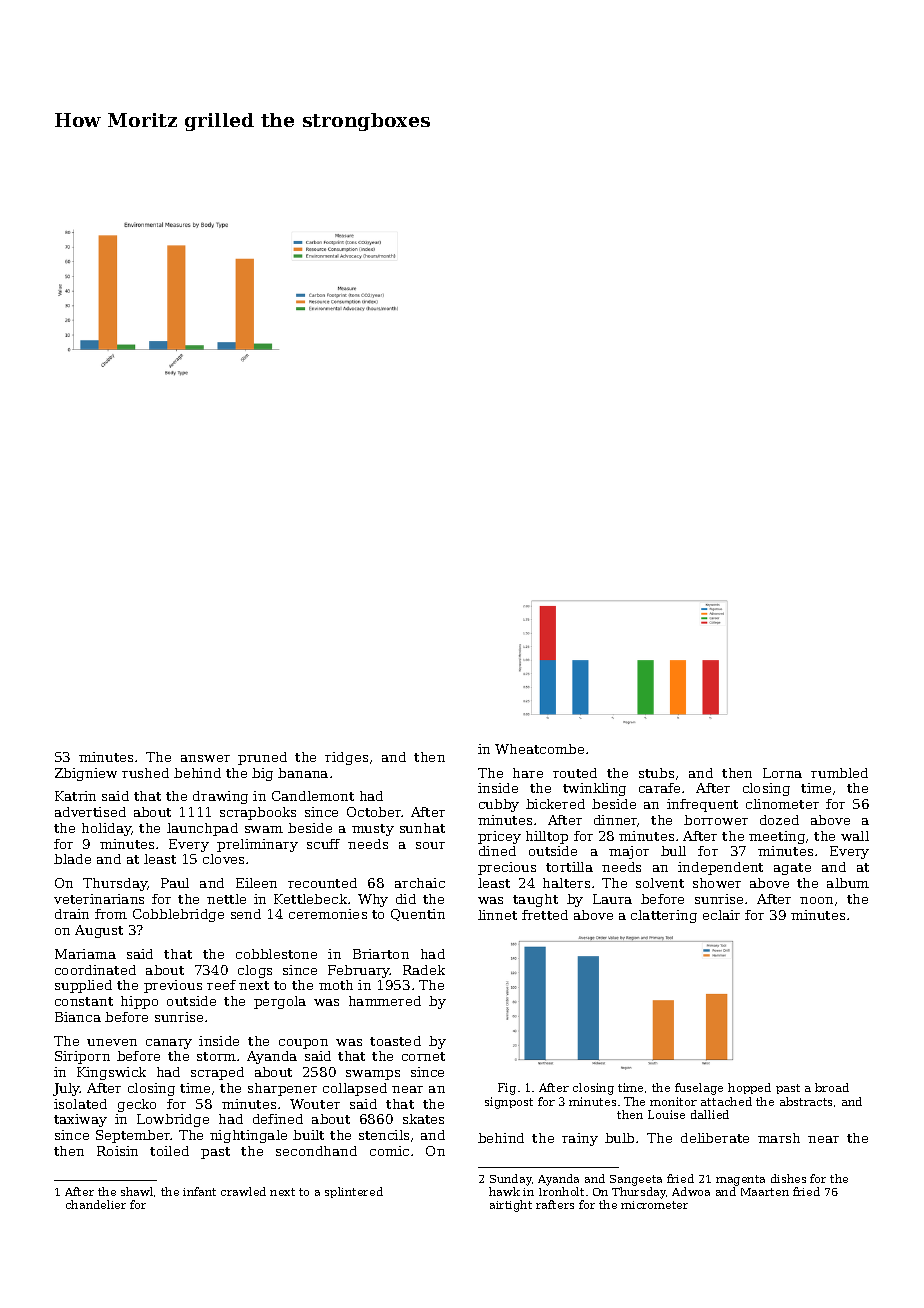 This screenshot has width=924, height=1308. What do you see at coordinates (777, 837) in the screenshot?
I see `meeting` at bounding box center [777, 837].
